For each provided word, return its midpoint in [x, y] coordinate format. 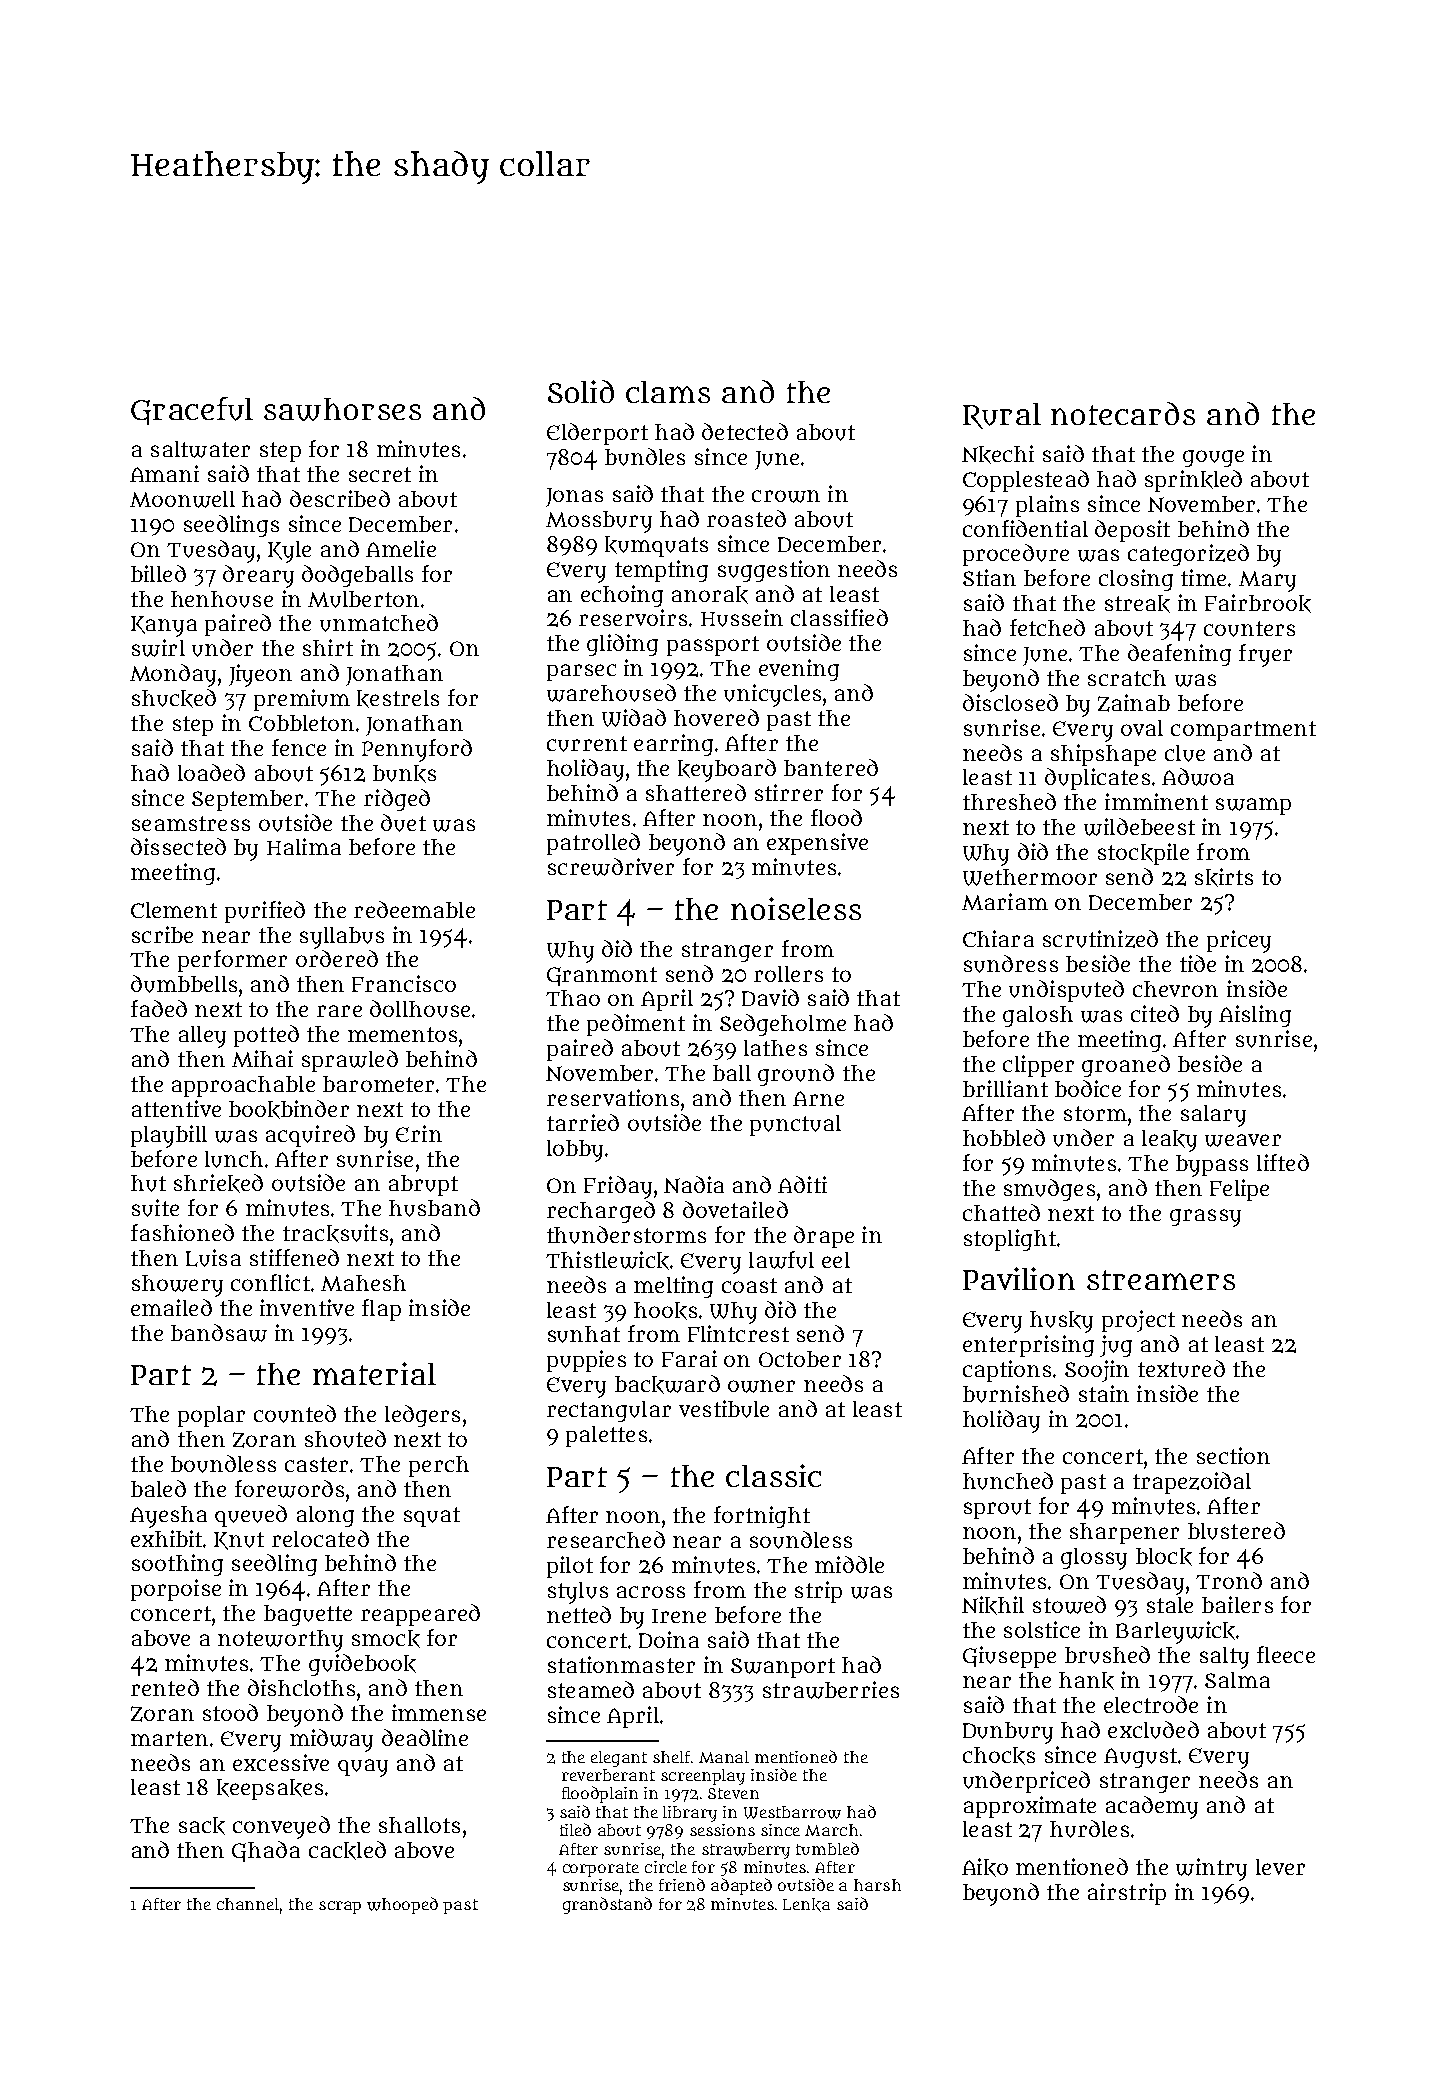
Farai [689, 1358]
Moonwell [182, 499]
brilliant [1005, 1088]
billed [158, 573]
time [1203, 577]
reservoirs [633, 617]
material [374, 1373]
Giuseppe [1009, 1657]
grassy [1205, 1218]
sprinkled [1193, 481]
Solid [581, 391]
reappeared [420, 1615]
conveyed [281, 1827]
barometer [378, 1084]
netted [579, 1614]
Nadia [694, 1184]
